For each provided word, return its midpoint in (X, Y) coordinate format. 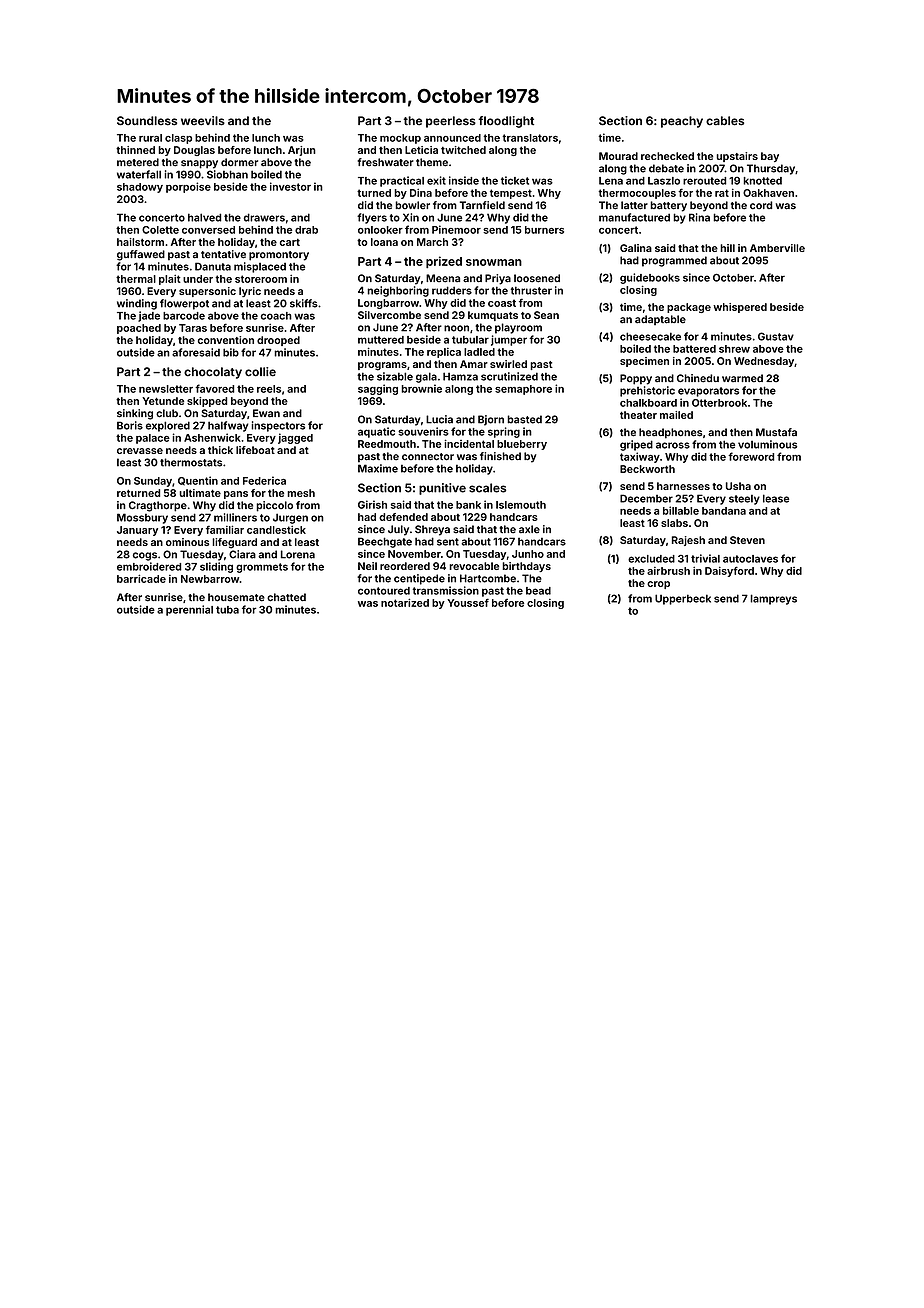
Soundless (147, 121)
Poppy (636, 379)
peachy (682, 122)
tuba (227, 610)
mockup (400, 139)
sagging (378, 389)
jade (149, 316)
